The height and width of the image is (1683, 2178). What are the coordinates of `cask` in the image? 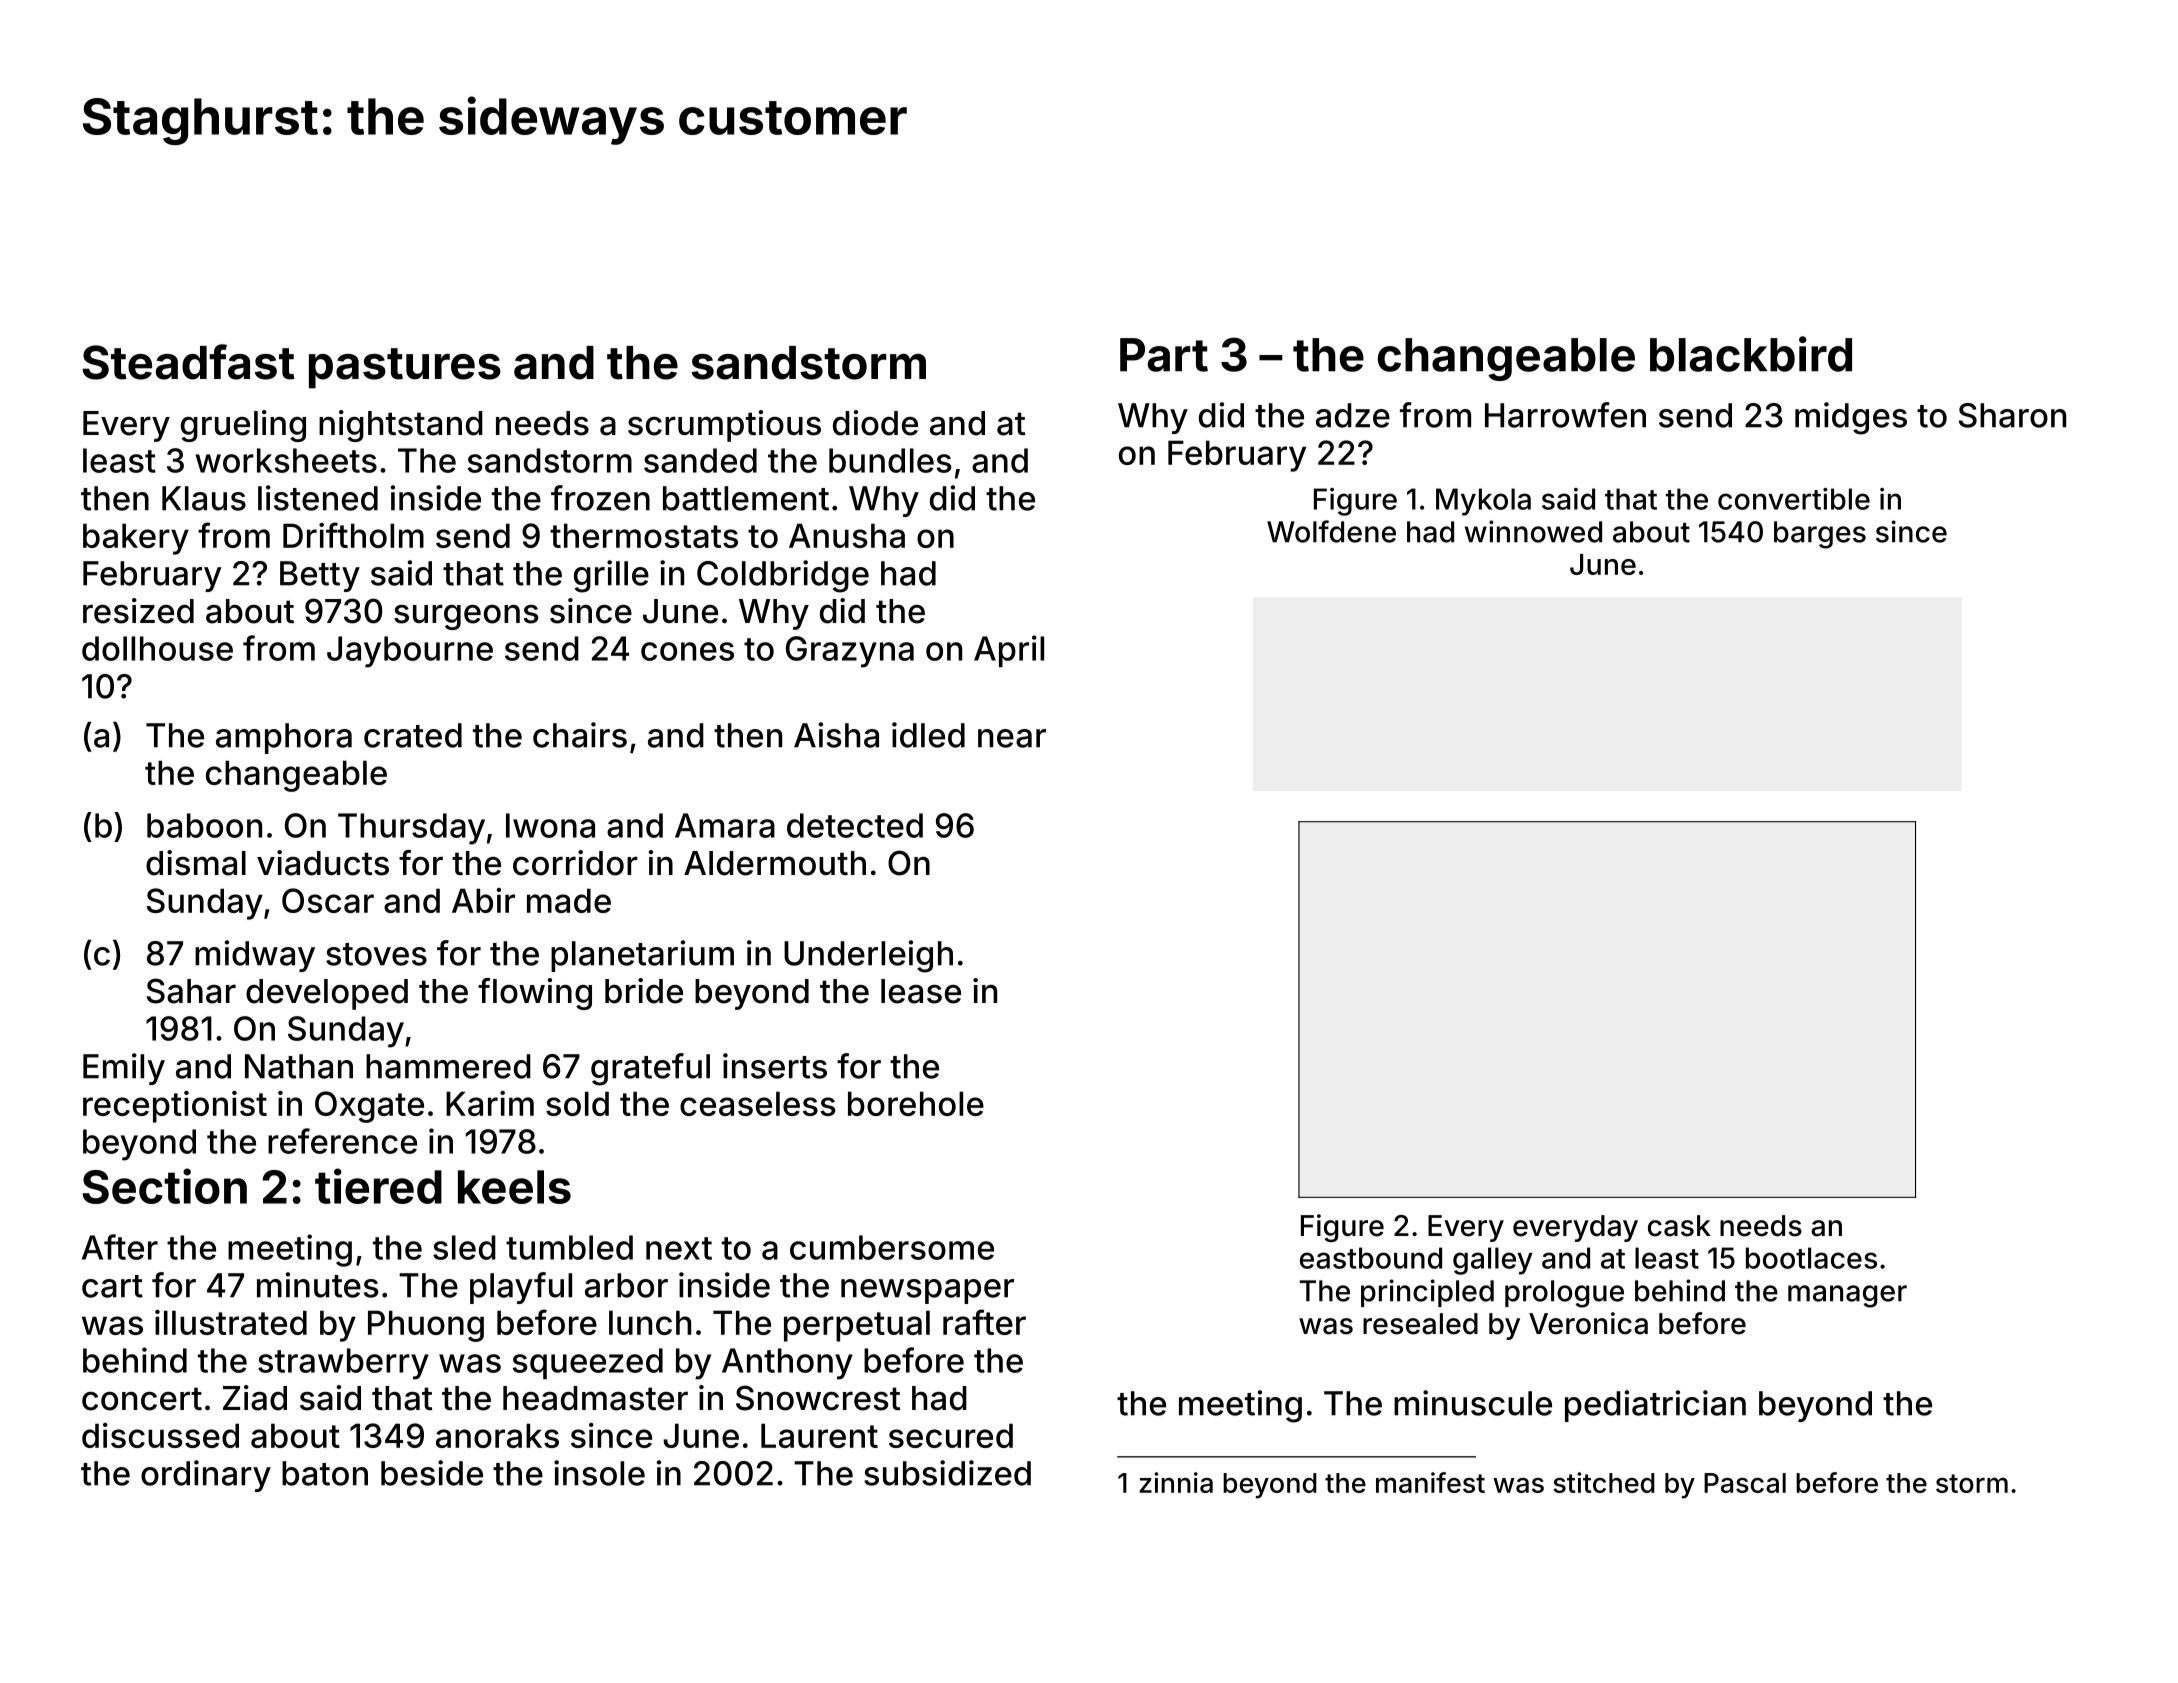 It's located at (1679, 1226).
